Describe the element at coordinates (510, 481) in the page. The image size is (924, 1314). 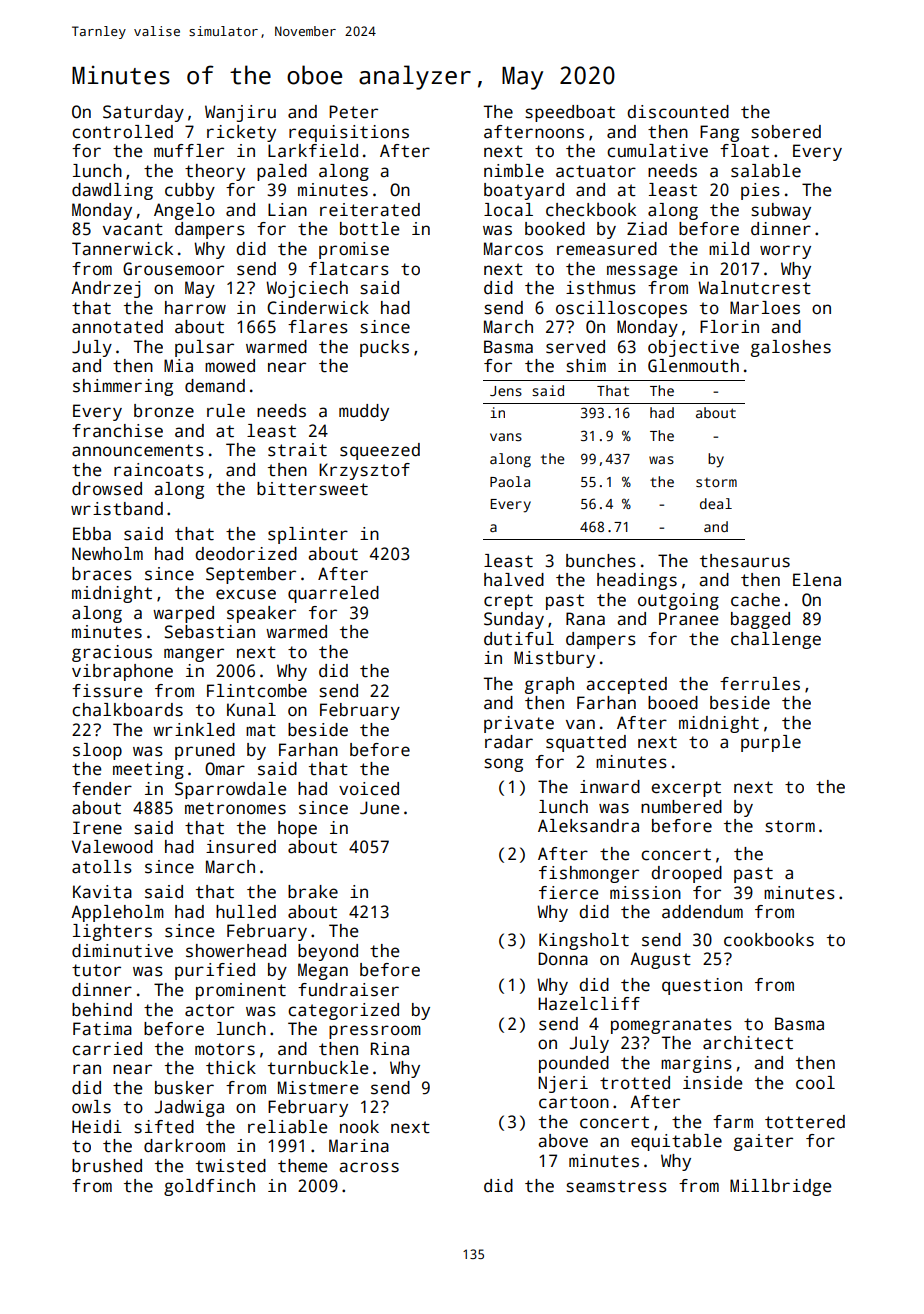
I see `Paola` at that location.
